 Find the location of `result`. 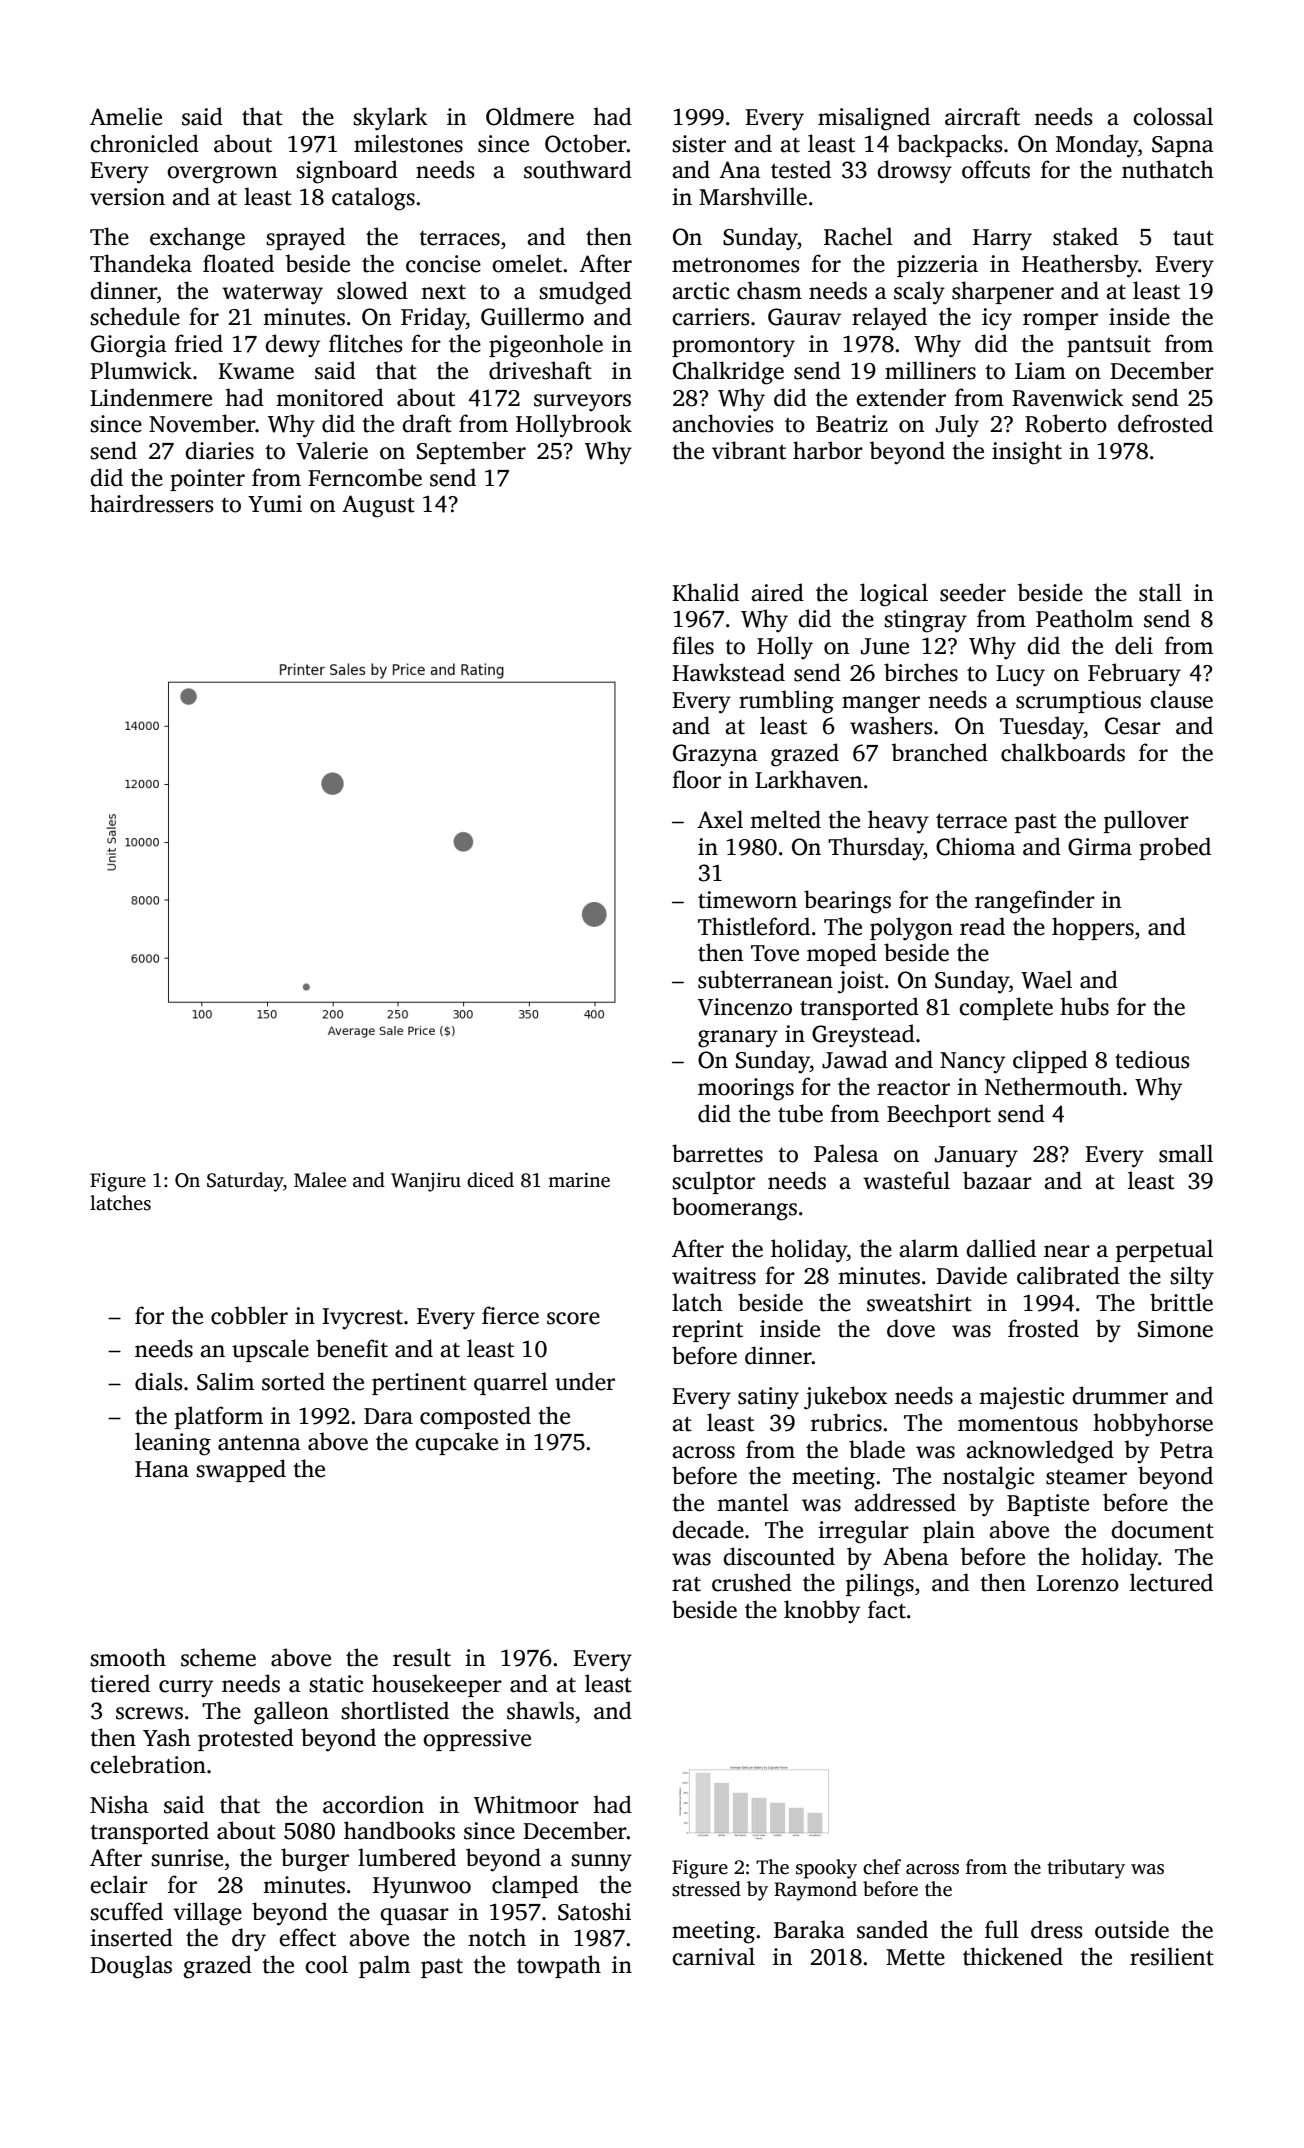

result is located at coordinates (422, 1657).
